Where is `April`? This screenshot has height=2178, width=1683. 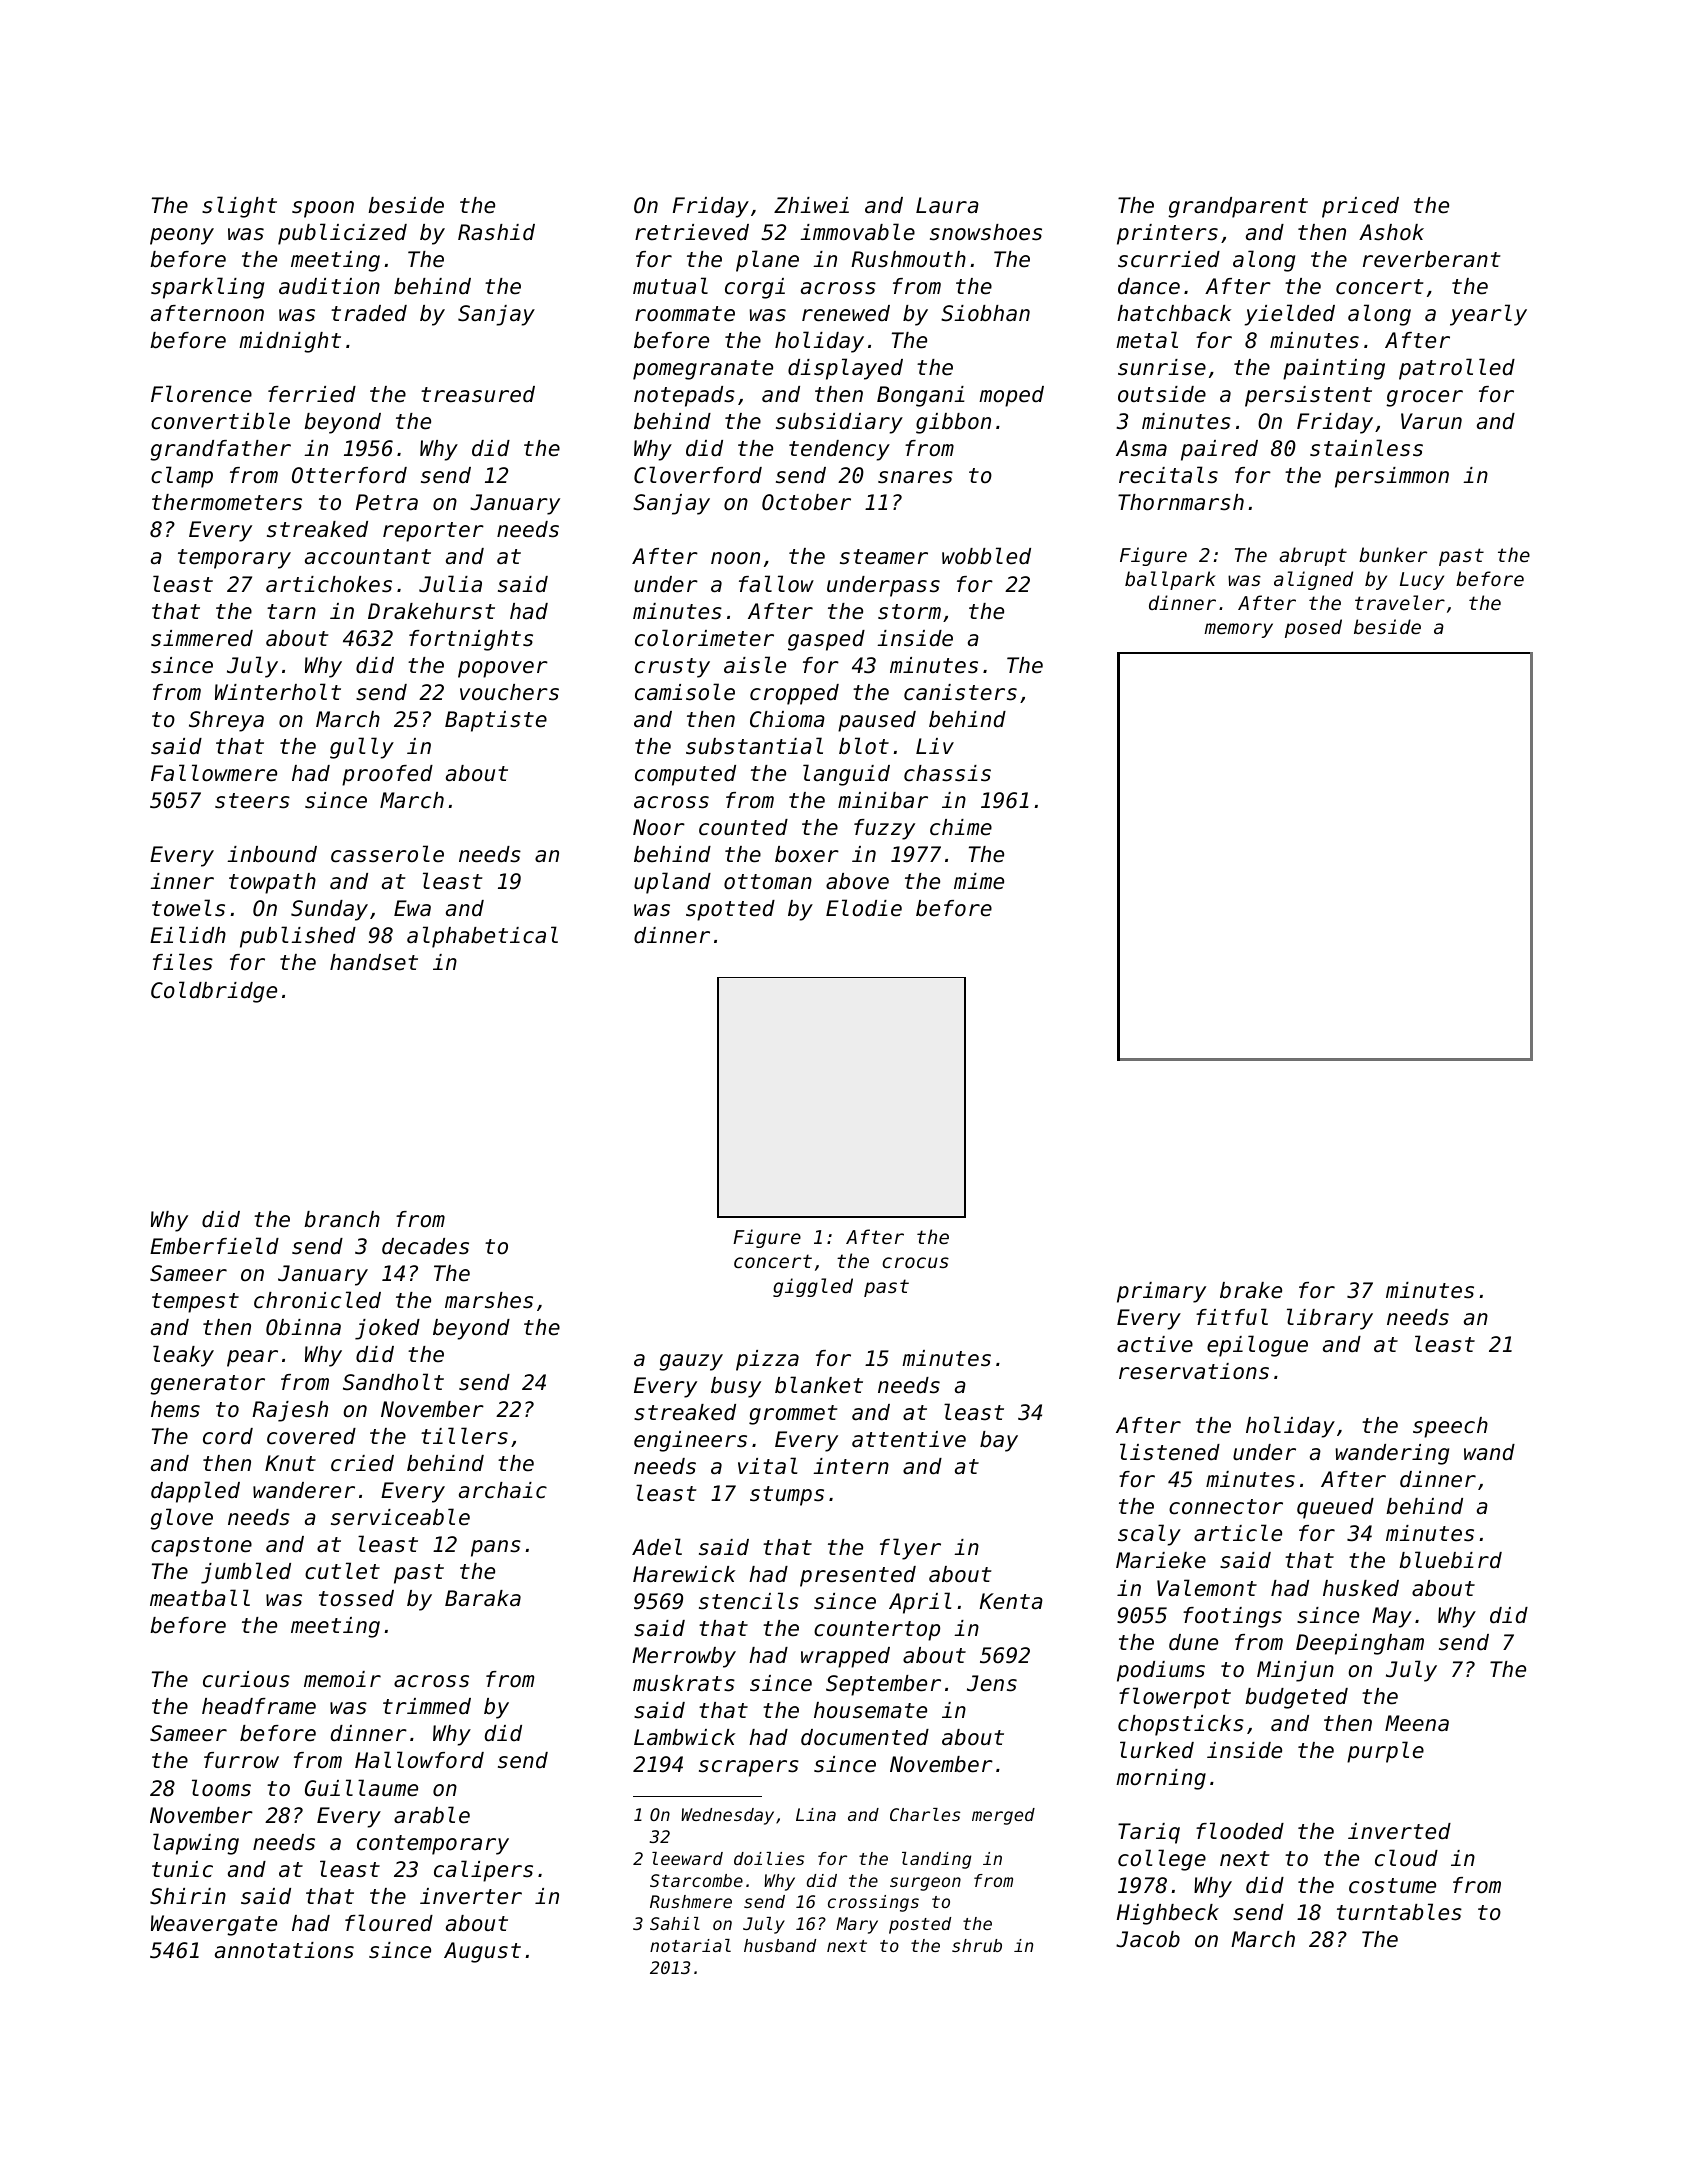 April is located at coordinates (920, 1603).
